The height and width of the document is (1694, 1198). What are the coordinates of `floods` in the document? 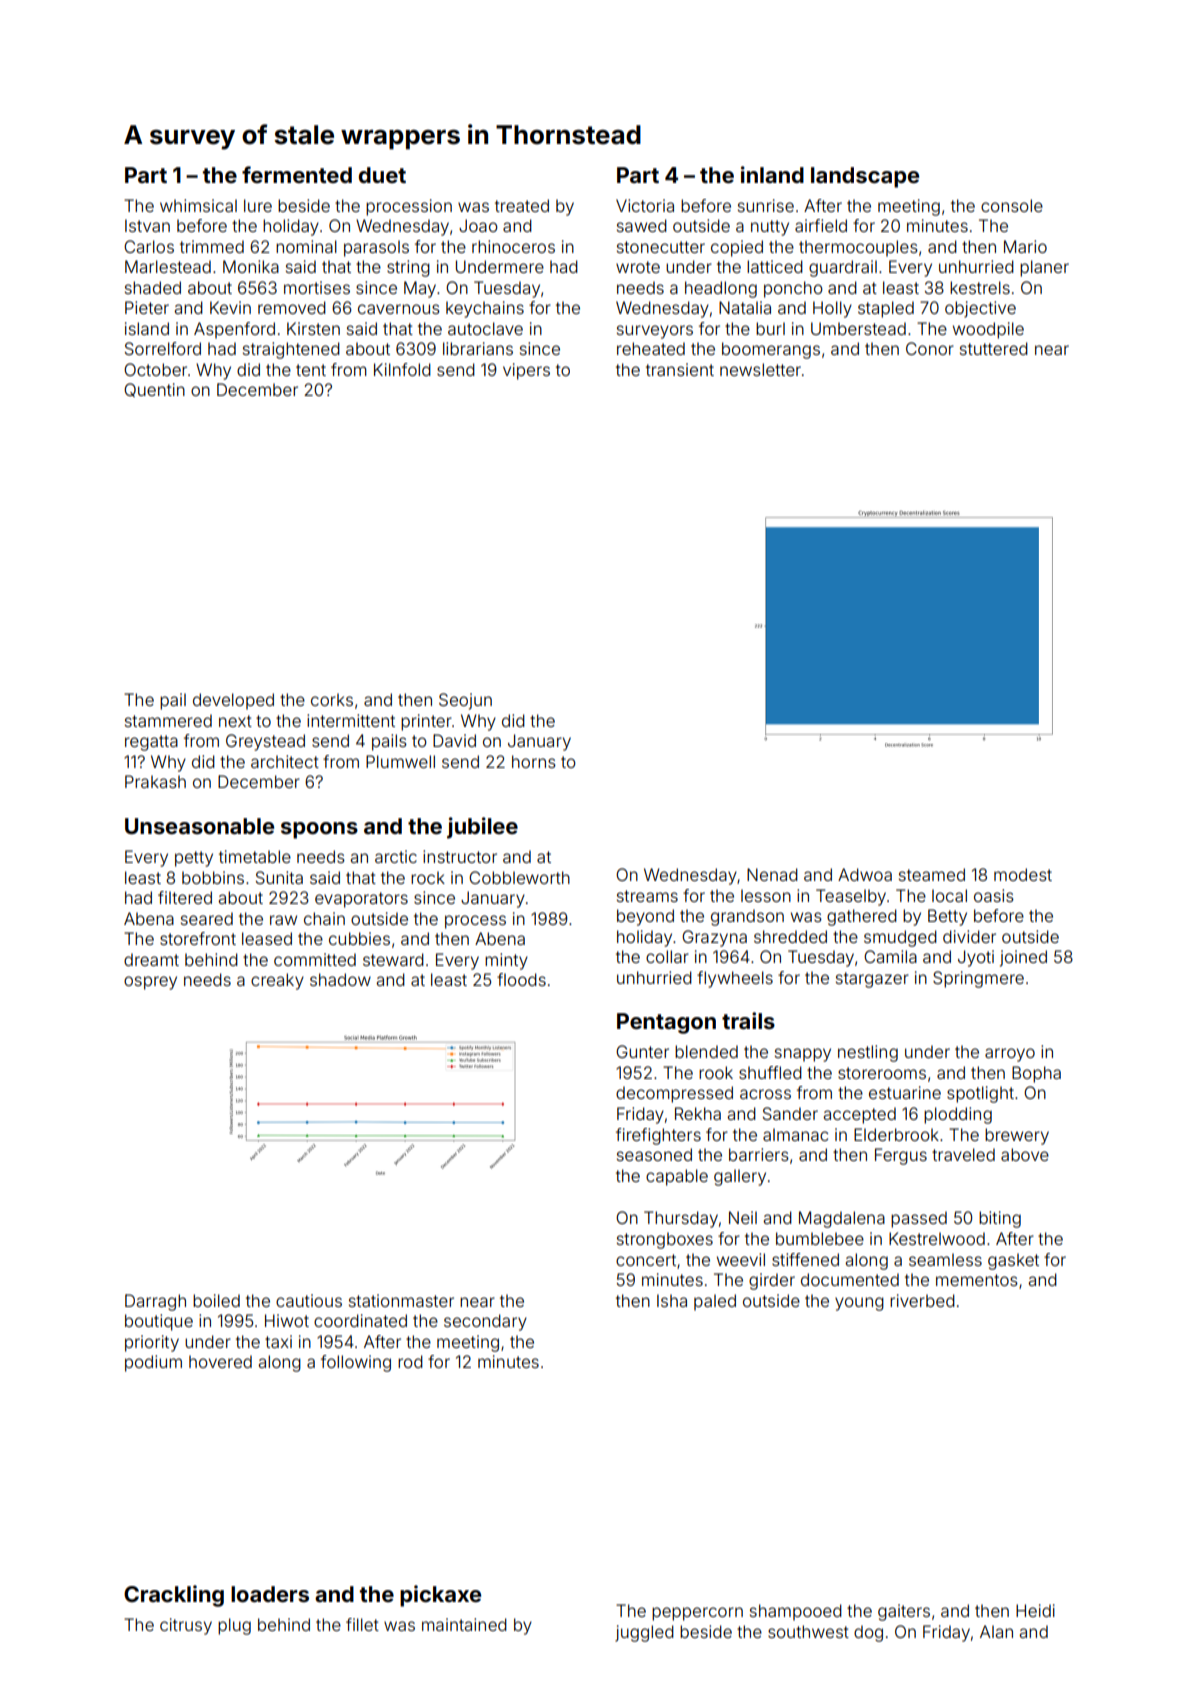 It's located at (521, 979).
